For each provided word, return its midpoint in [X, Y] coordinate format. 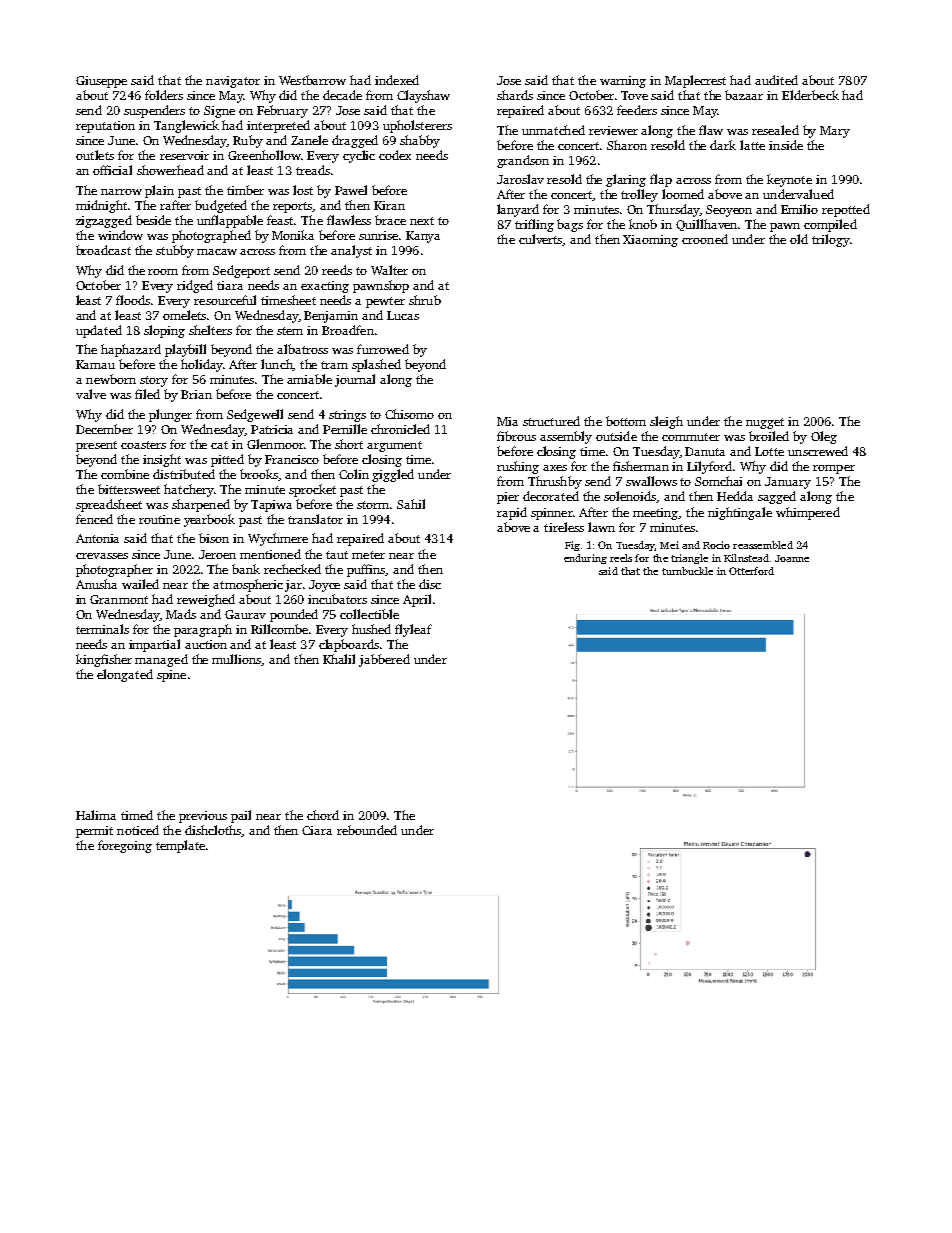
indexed [397, 80]
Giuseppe [101, 82]
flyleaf [413, 630]
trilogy [830, 240]
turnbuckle [687, 571]
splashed [376, 365]
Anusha [96, 584]
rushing [518, 467]
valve [91, 394]
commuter [691, 437]
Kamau [95, 364]
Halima [96, 815]
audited [776, 80]
